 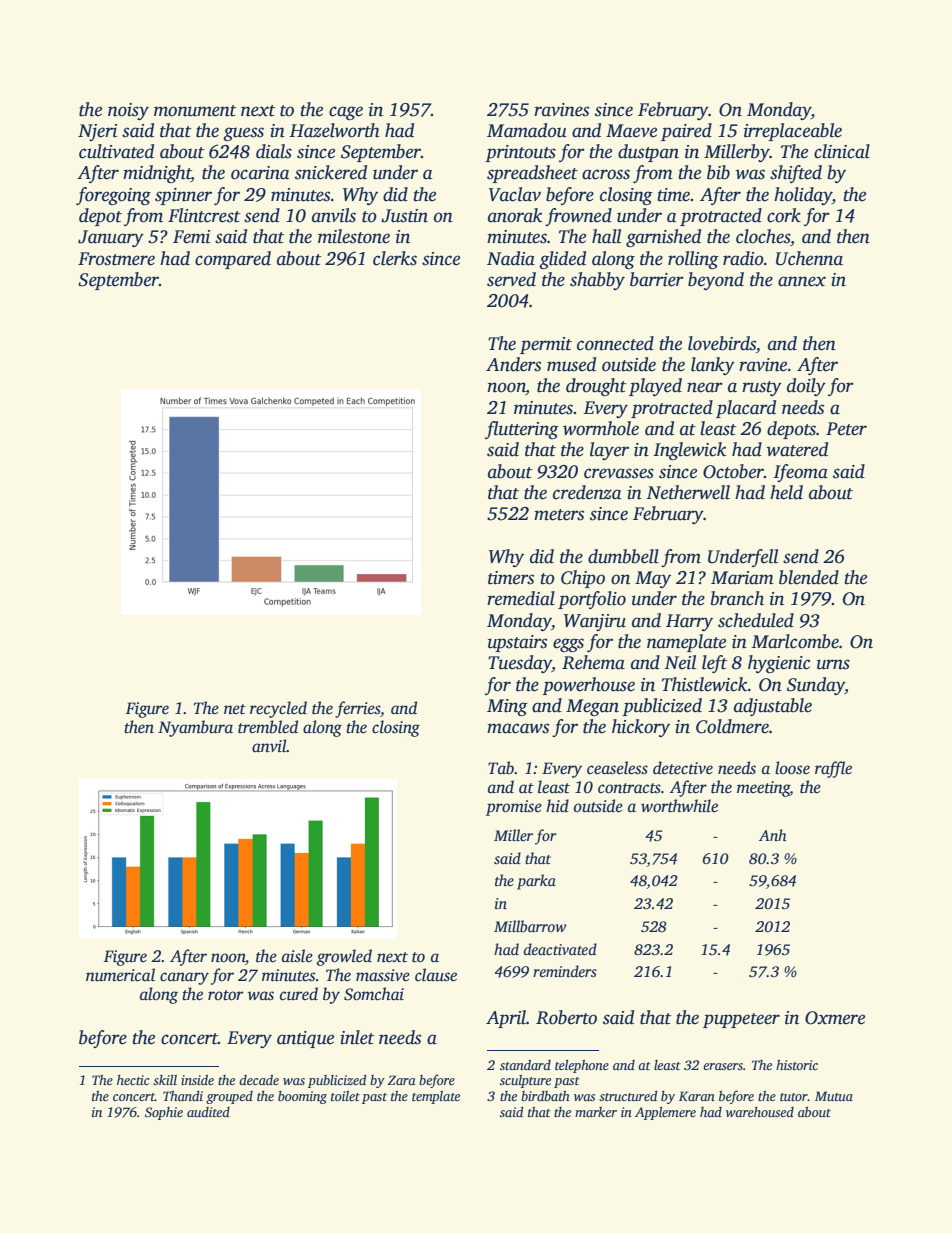 I want to click on audited, so click(x=208, y=1112).
